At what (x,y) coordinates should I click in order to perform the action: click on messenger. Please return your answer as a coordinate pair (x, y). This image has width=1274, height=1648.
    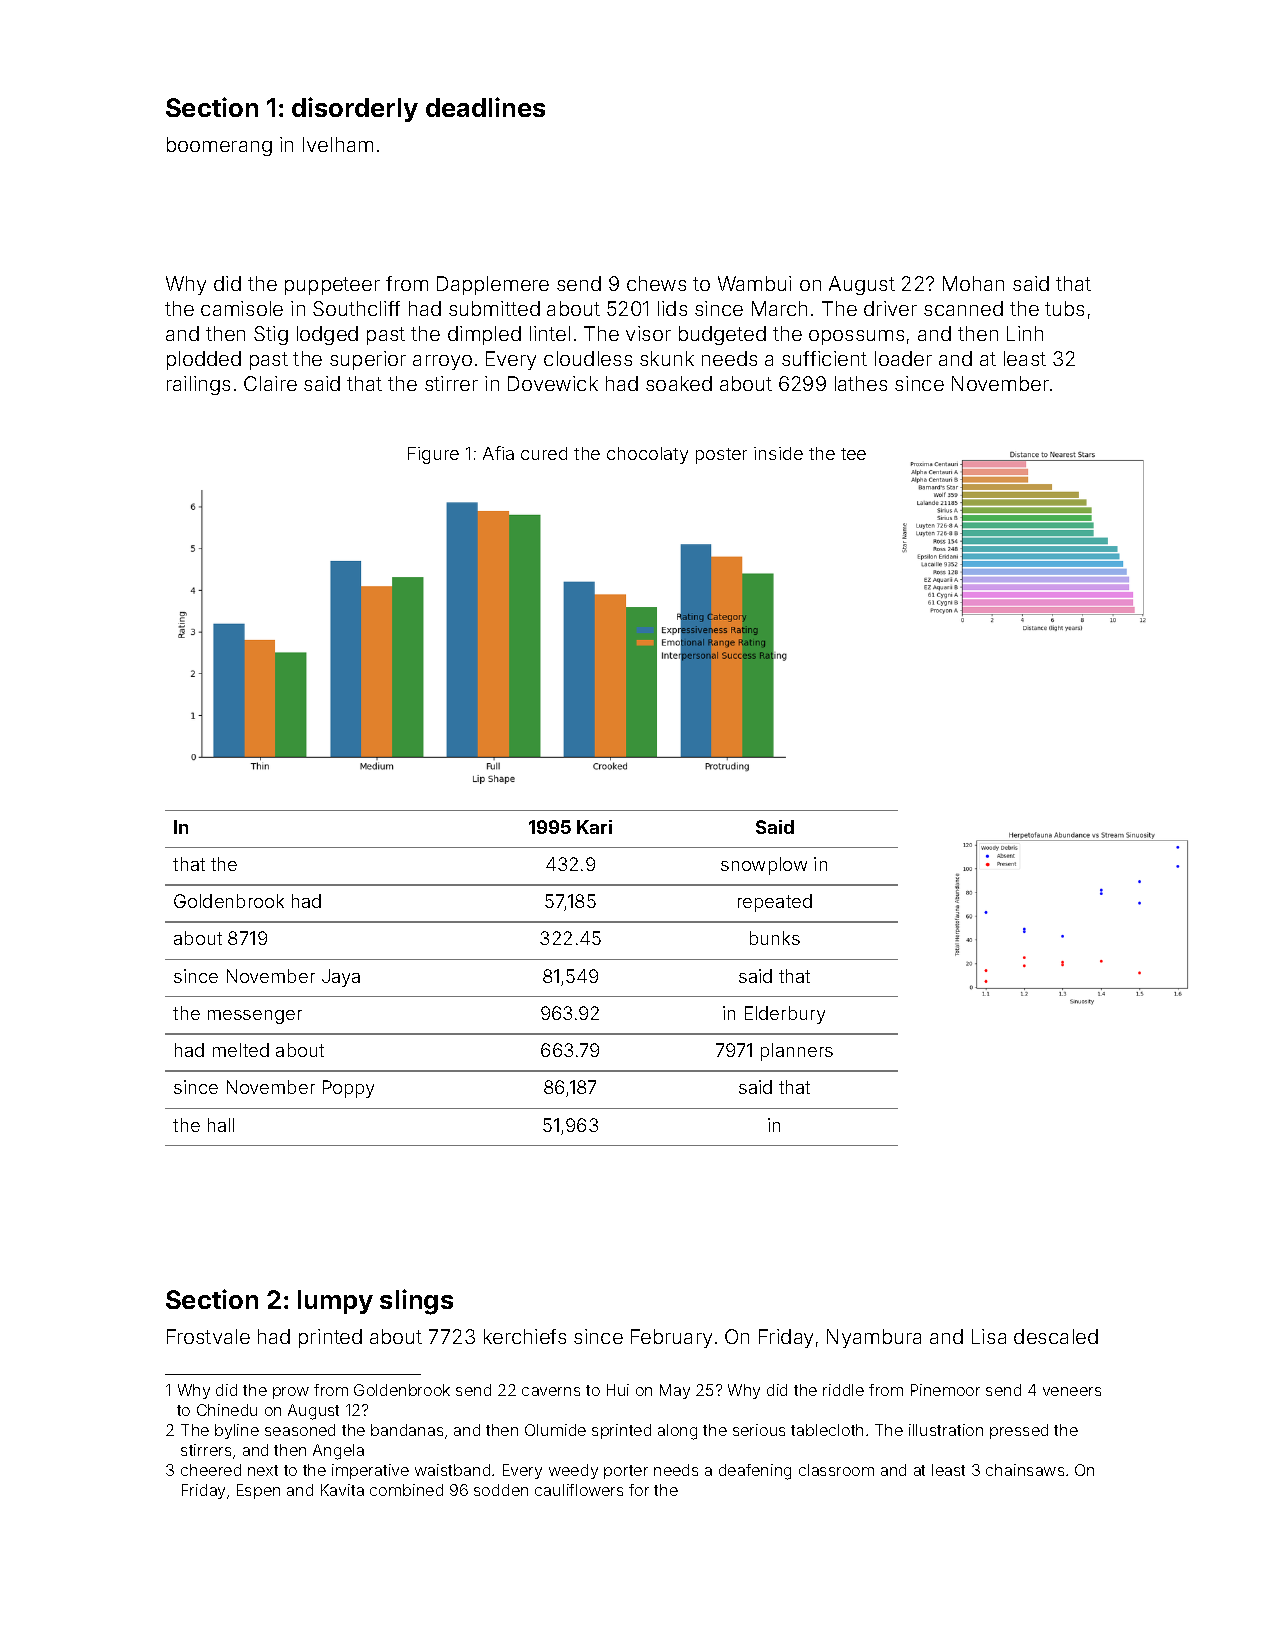
    Looking at the image, I should click on (255, 1017).
